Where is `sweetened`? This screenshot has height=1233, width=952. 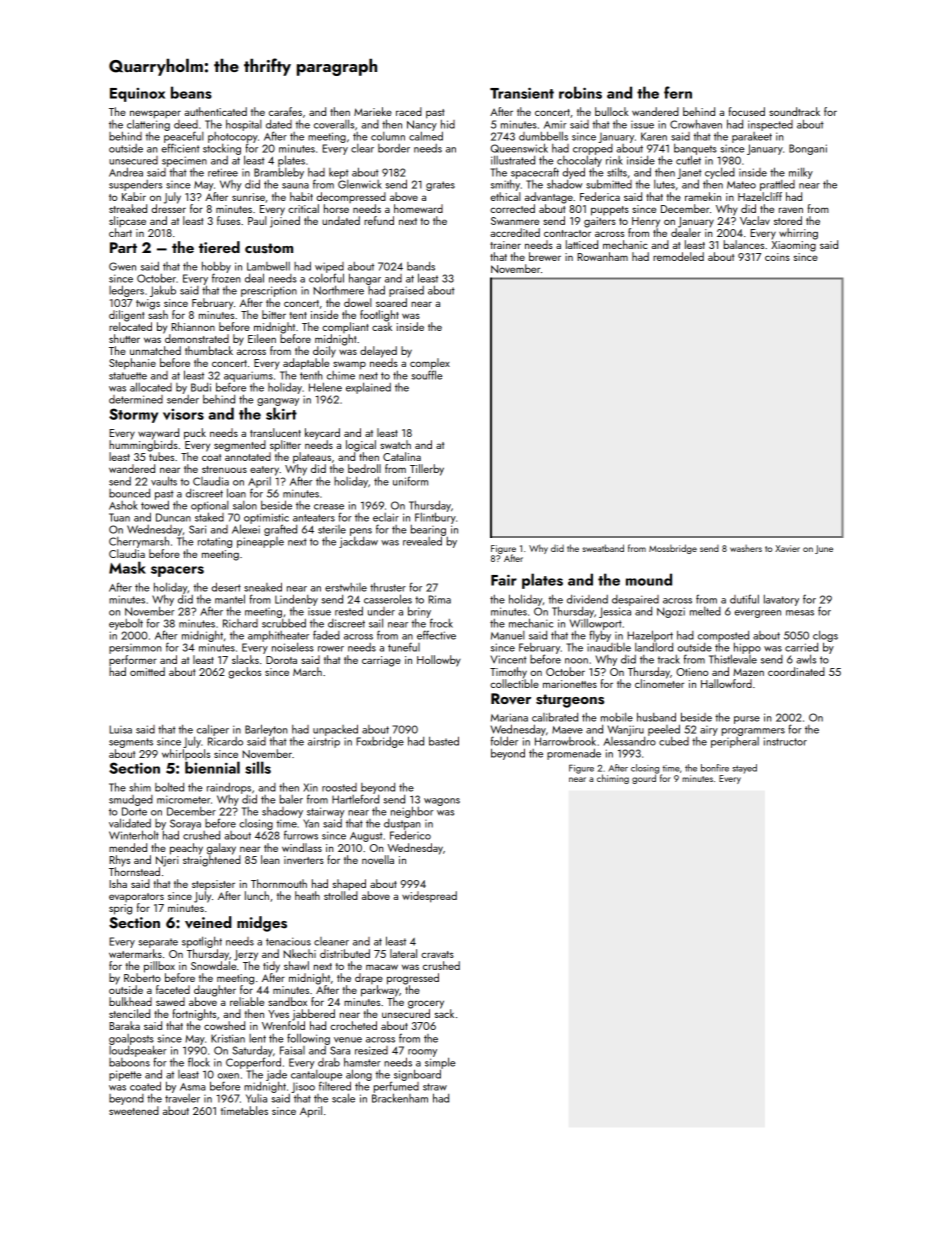 sweetened is located at coordinates (134, 1110).
